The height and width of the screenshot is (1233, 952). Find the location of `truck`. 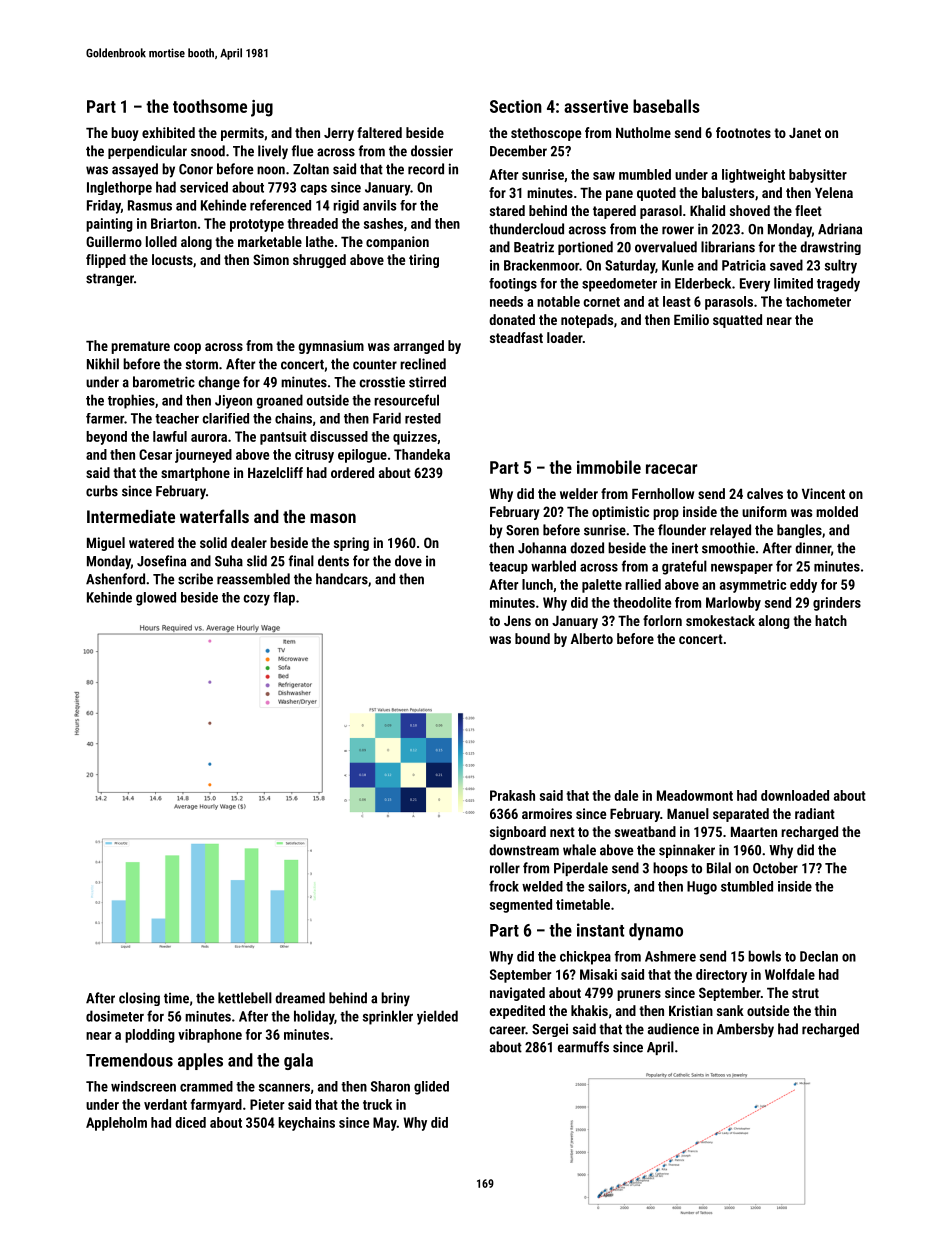

truck is located at coordinates (377, 1104).
